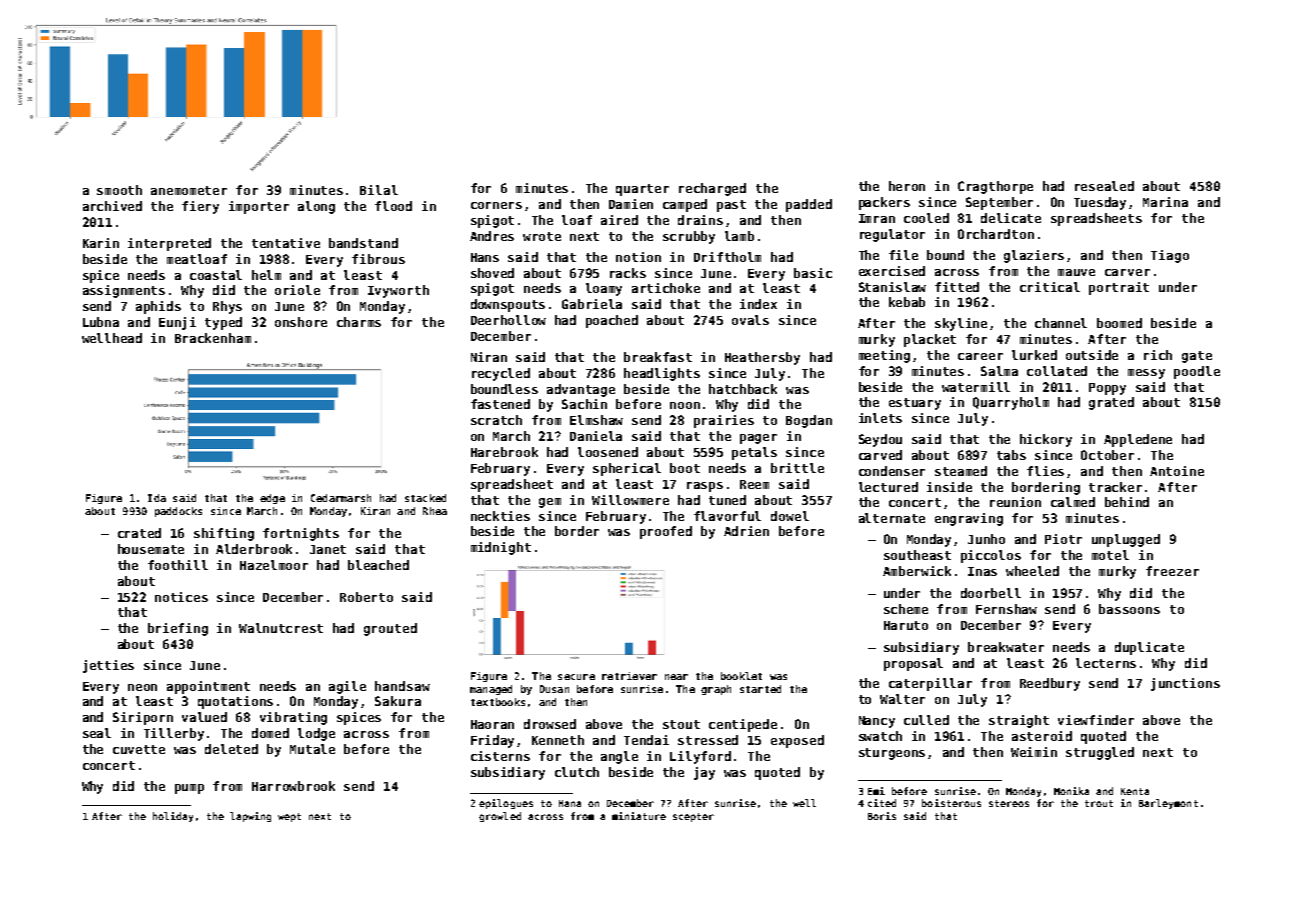 The width and height of the screenshot is (1308, 924). Describe the element at coordinates (628, 273) in the screenshot. I see `racks` at that location.
